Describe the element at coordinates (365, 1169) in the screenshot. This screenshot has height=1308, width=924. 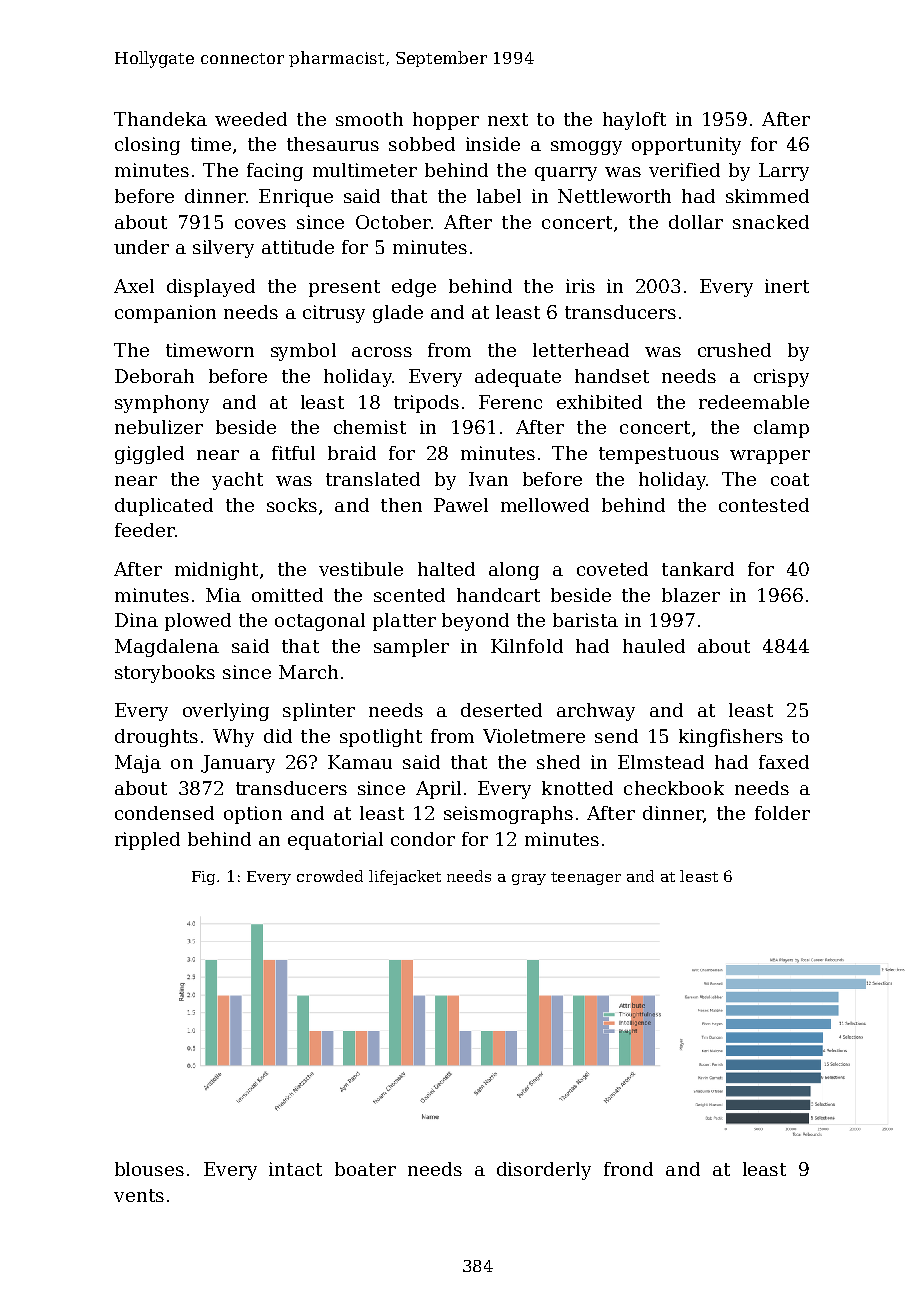
I see `boater` at that location.
